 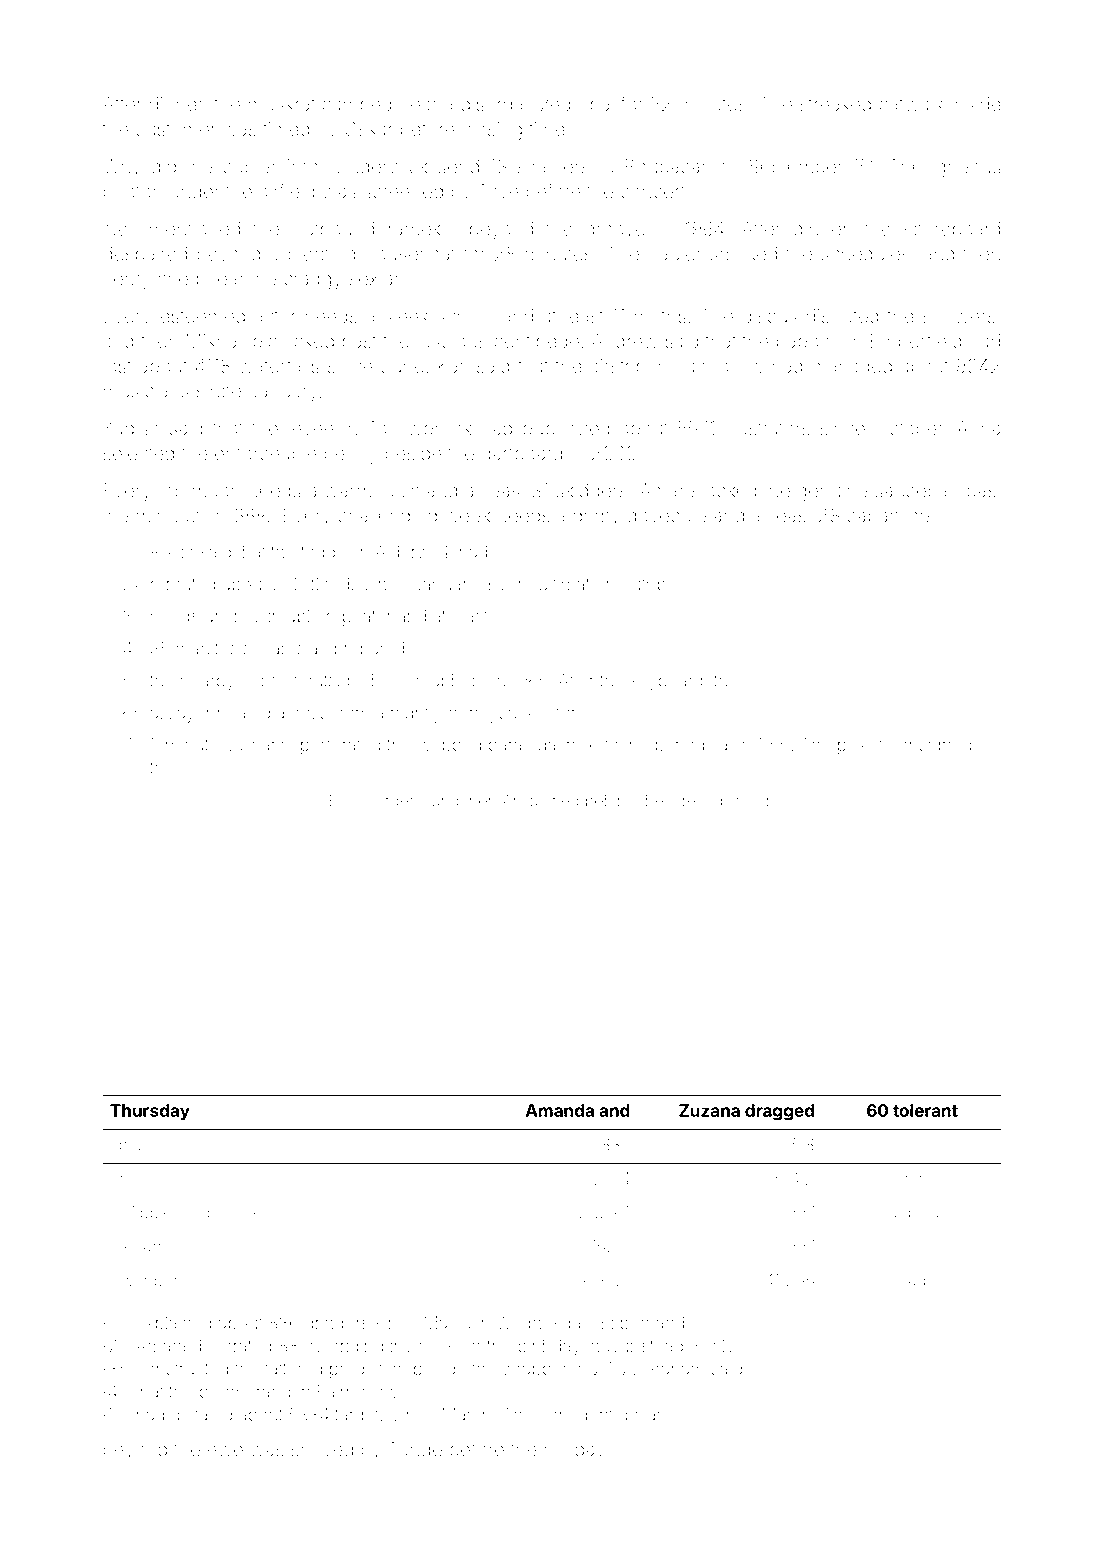 I want to click on concert, so click(x=653, y=193).
